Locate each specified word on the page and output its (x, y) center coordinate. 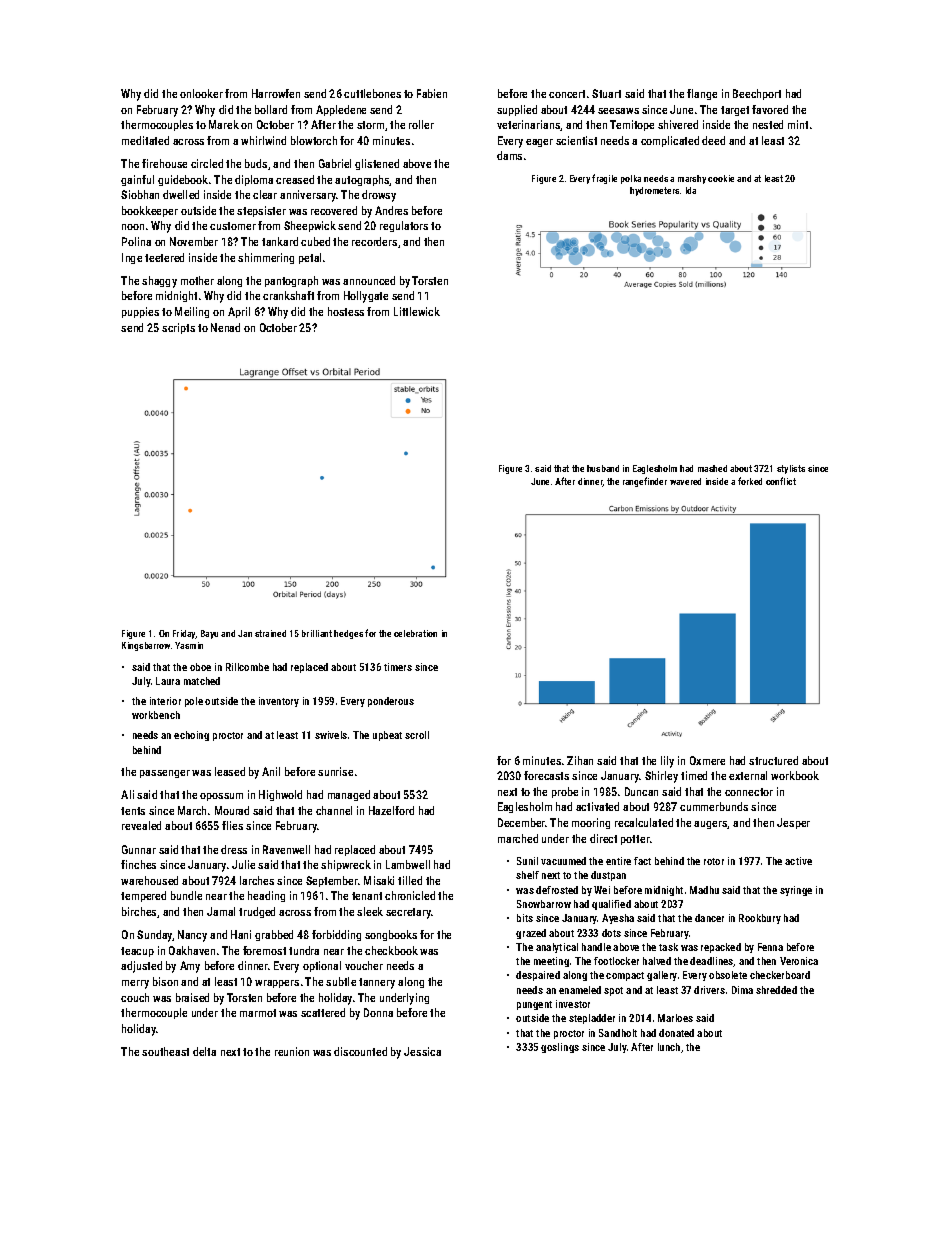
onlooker (201, 93)
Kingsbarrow (146, 646)
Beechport (757, 94)
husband (603, 468)
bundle (186, 895)
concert (567, 94)
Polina (136, 241)
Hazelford (391, 810)
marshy (692, 179)
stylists (791, 469)
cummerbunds (714, 806)
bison (165, 981)
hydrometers (654, 191)
